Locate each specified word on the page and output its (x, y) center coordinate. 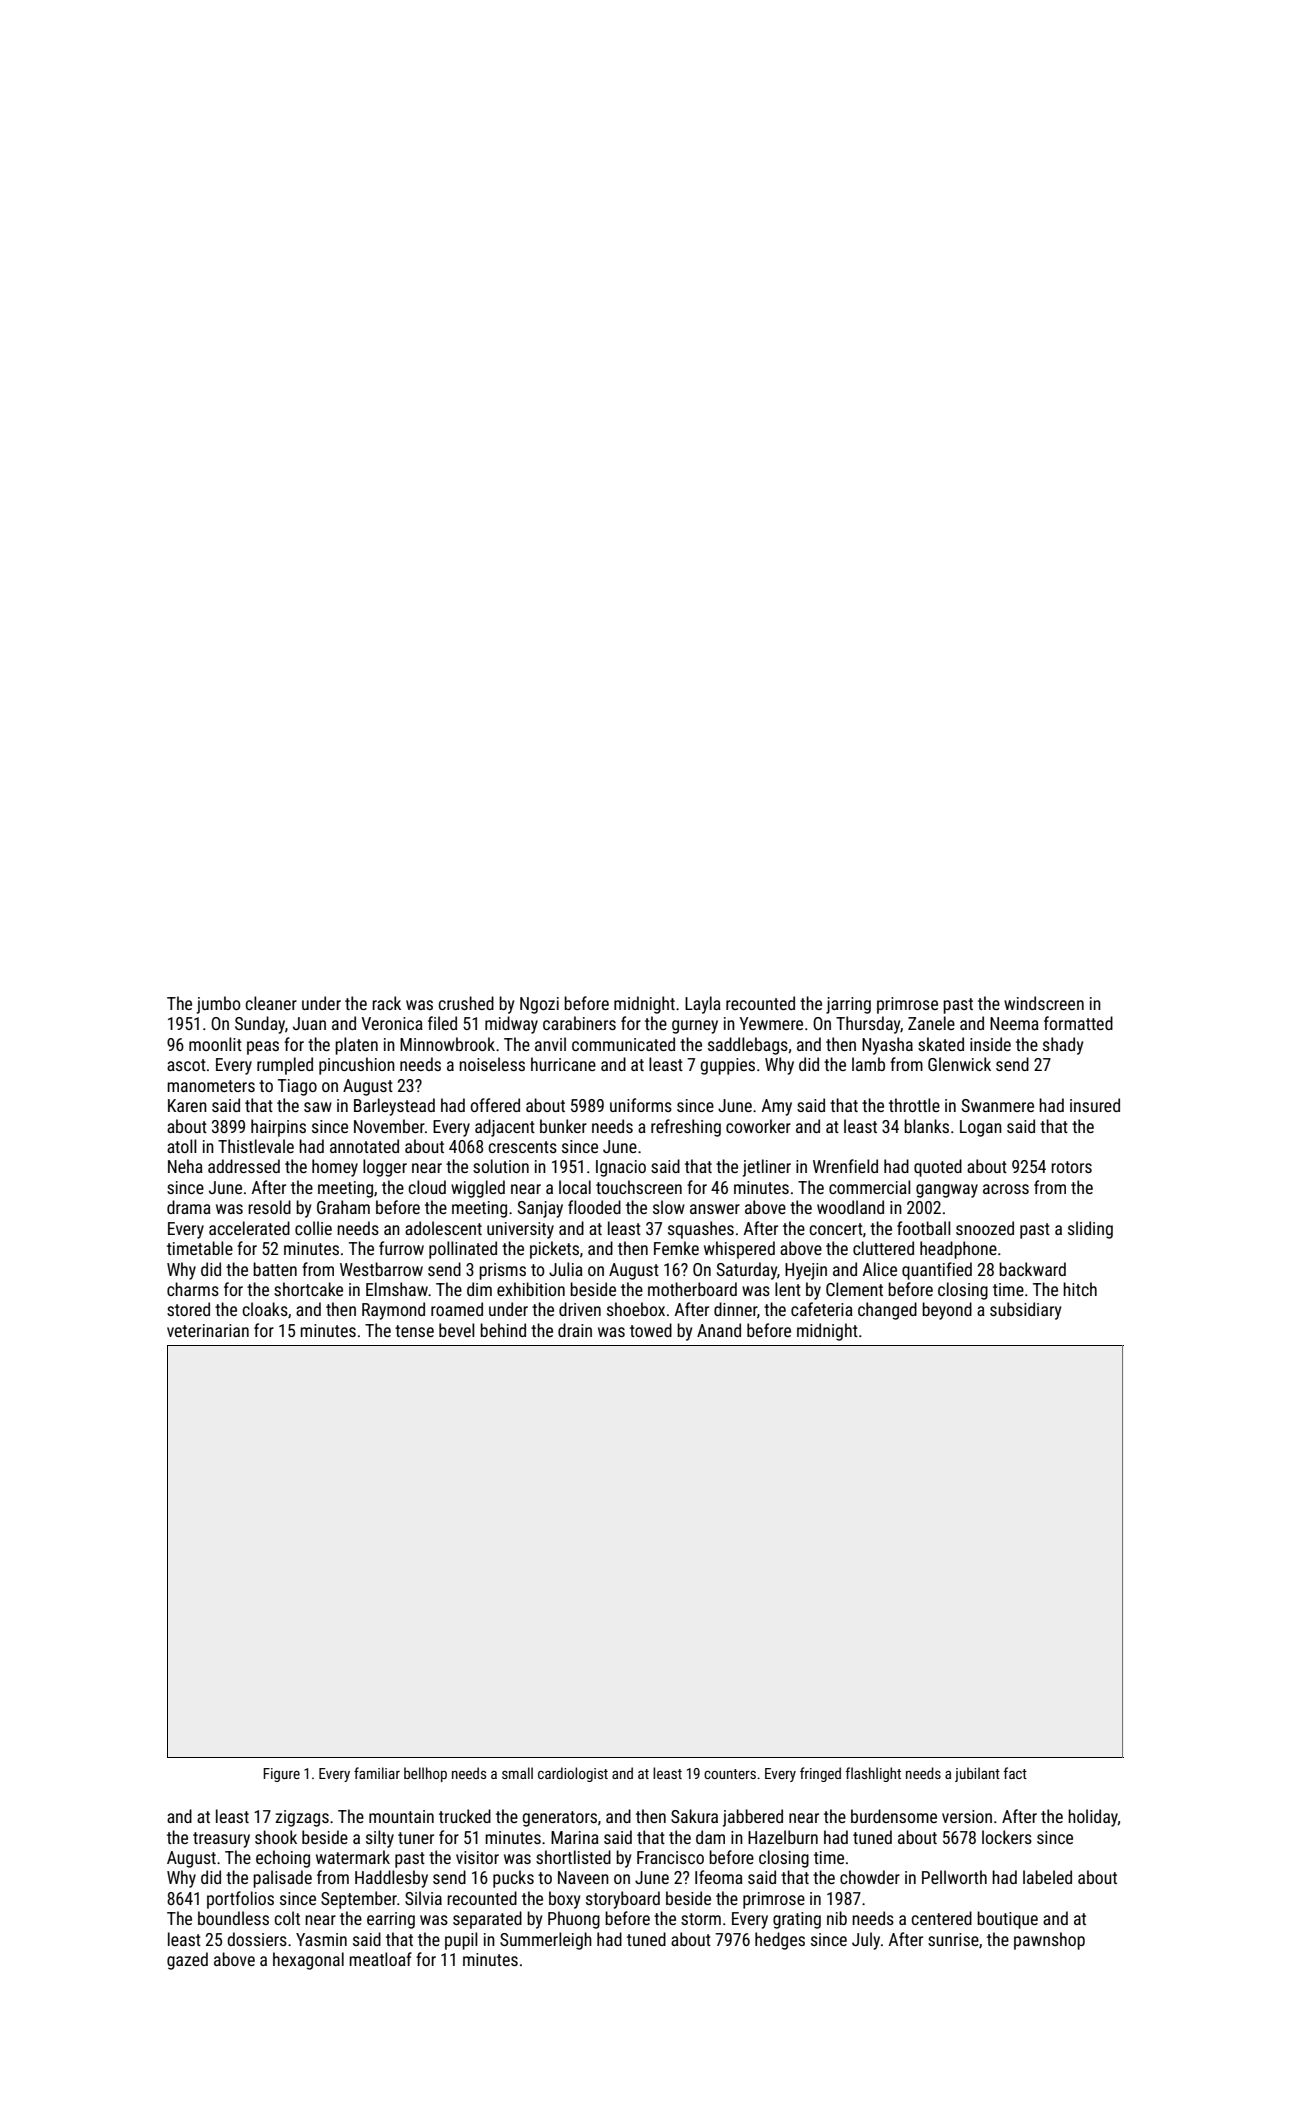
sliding (1090, 1230)
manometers (211, 1086)
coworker (758, 1126)
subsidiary (1025, 1311)
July (866, 1941)
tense (414, 1331)
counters (730, 1774)
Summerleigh (546, 1941)
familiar (377, 1773)
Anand (719, 1330)
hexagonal (308, 1961)
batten (275, 1269)
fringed (820, 1774)
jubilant (977, 1774)
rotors (1071, 1167)
